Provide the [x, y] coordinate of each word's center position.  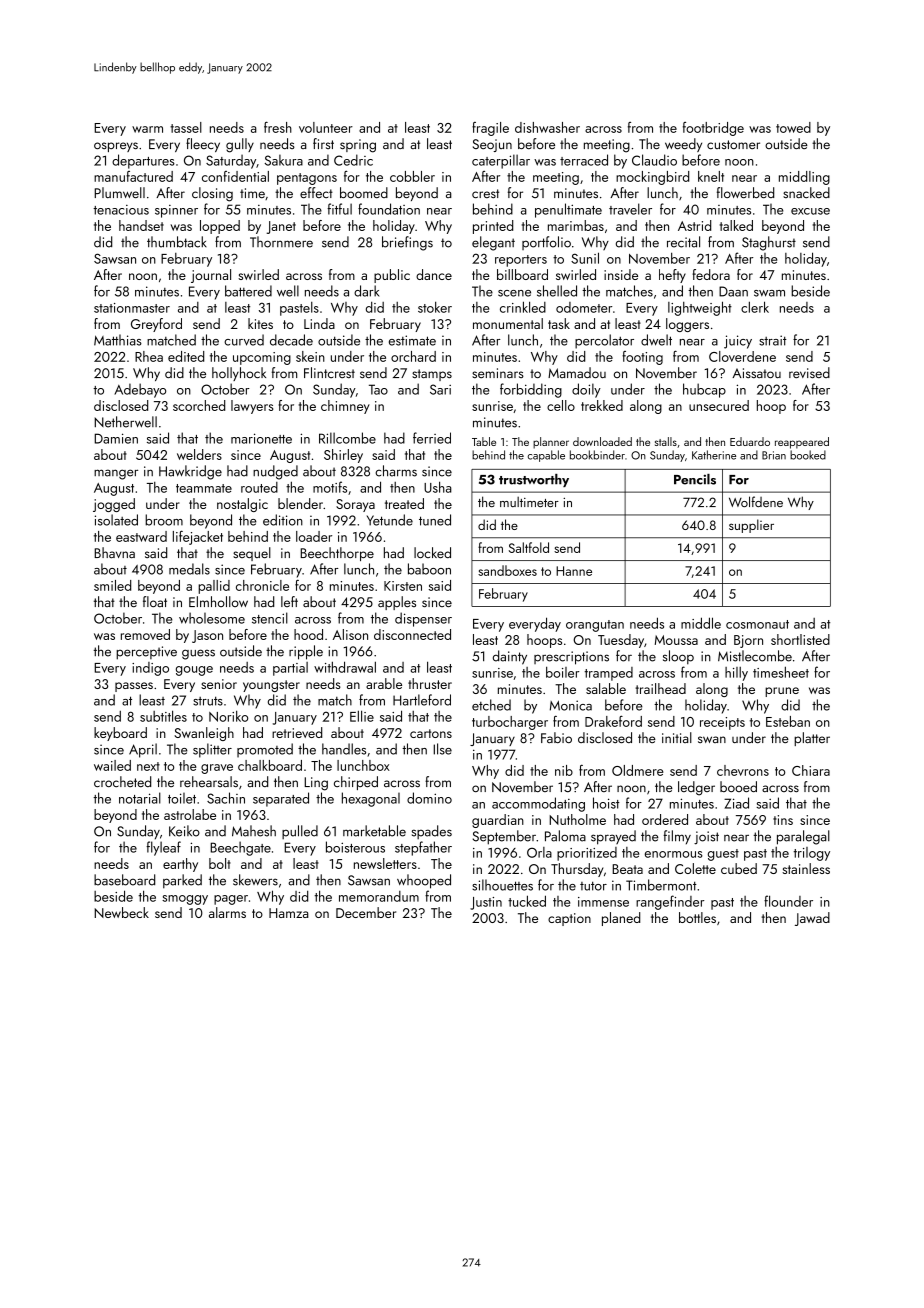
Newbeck [121, 912]
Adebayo [140, 390]
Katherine [714, 455]
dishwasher [547, 127]
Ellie [362, 716]
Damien [116, 438]
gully [240, 145]
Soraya [355, 505]
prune [782, 692]
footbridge [713, 129]
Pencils [695, 479]
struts [208, 701]
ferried [432, 438]
